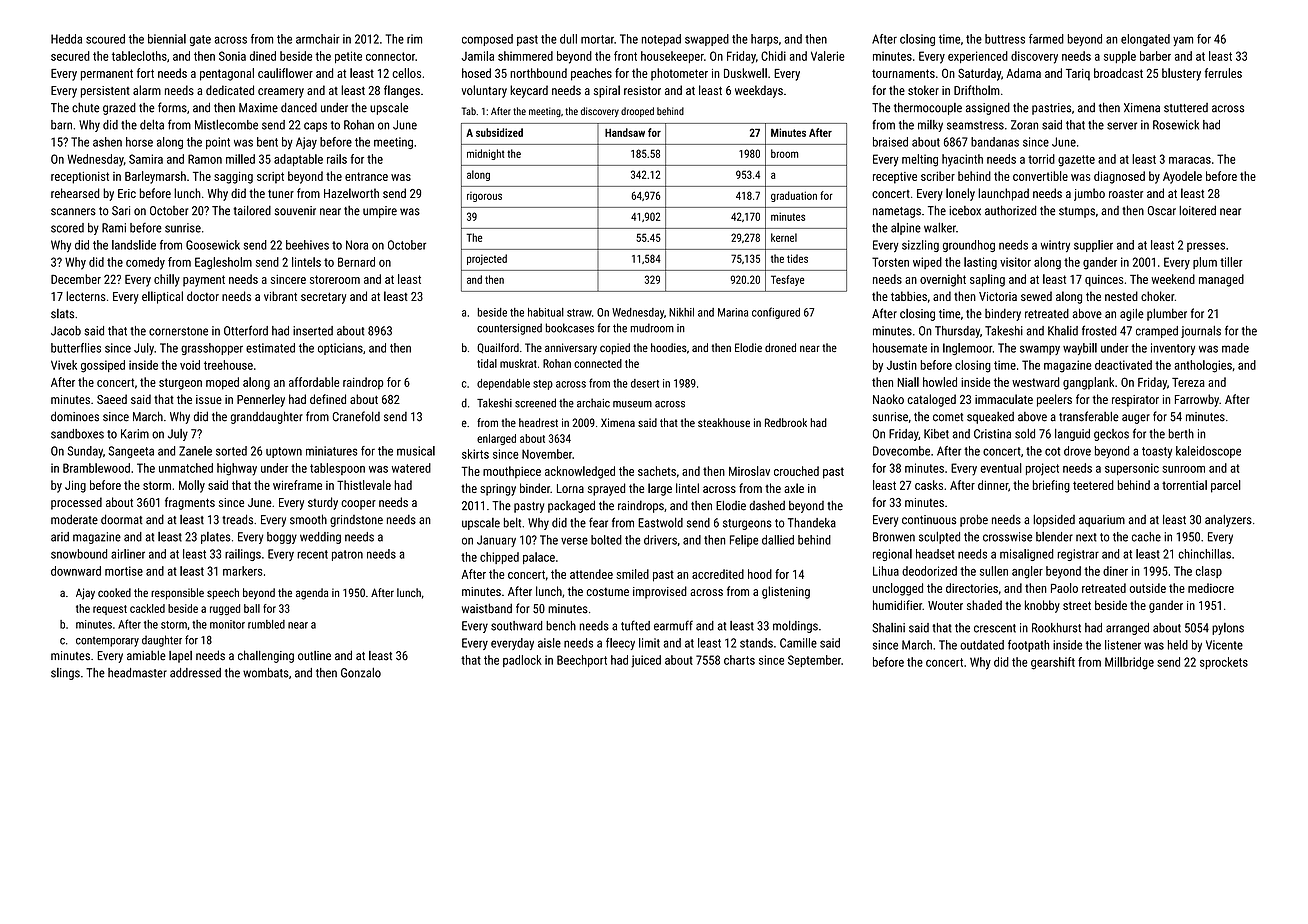 This screenshot has width=1308, height=924. What do you see at coordinates (529, 91) in the screenshot?
I see `keycard` at bounding box center [529, 91].
